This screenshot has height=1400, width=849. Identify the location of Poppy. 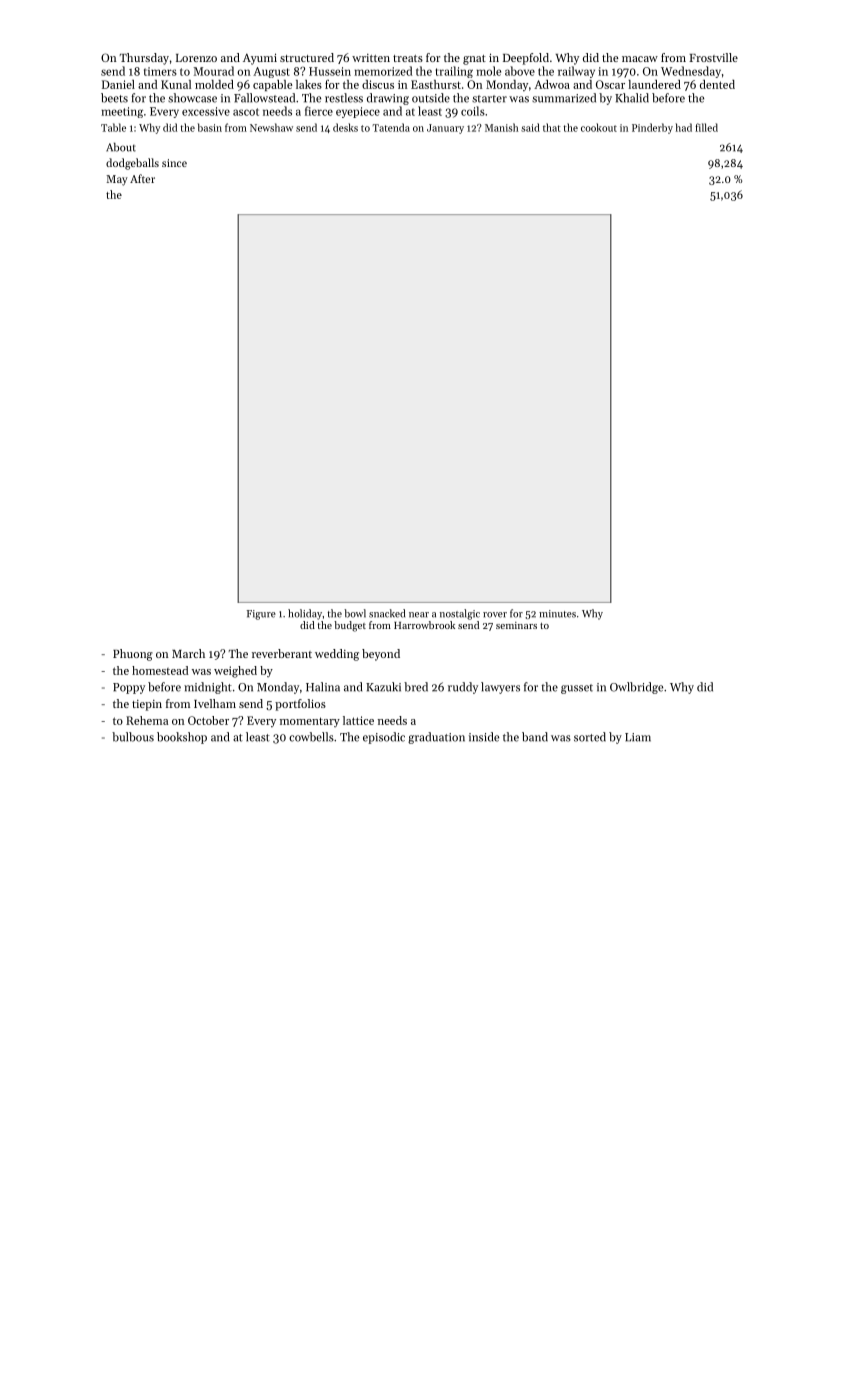
(129, 688).
